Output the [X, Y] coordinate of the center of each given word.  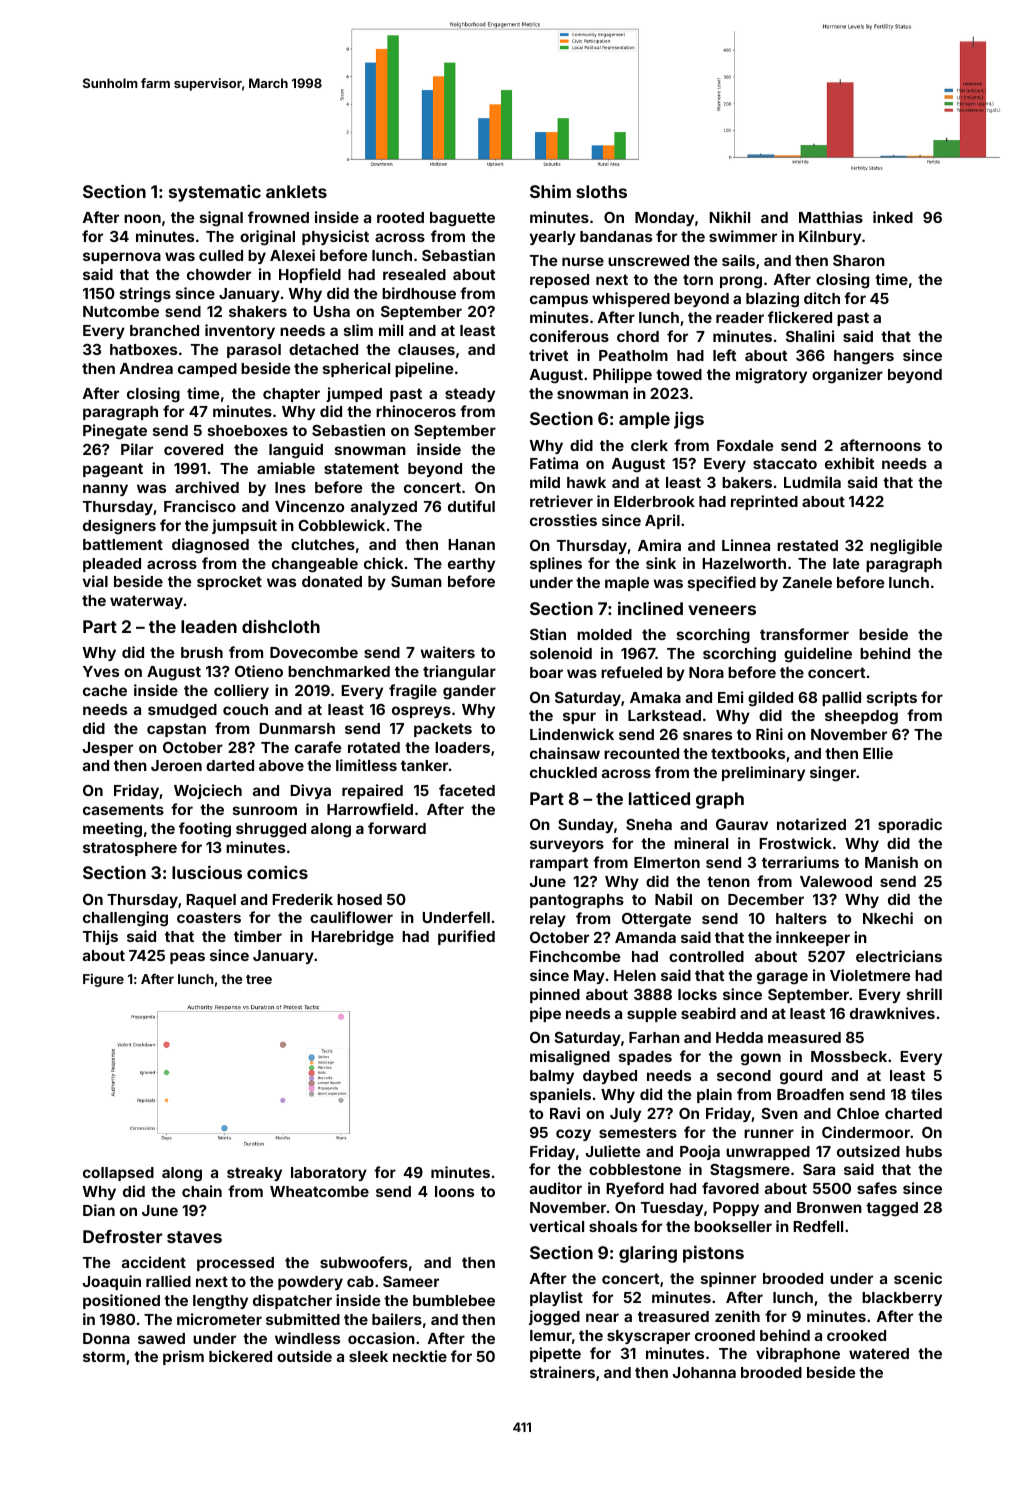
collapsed [118, 1174]
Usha [331, 311]
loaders [462, 747]
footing [205, 830]
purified [466, 937]
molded [604, 634]
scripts [892, 698]
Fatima [554, 463]
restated [807, 545]
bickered [240, 1356]
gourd [801, 1077]
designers [119, 527]
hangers [864, 357]
